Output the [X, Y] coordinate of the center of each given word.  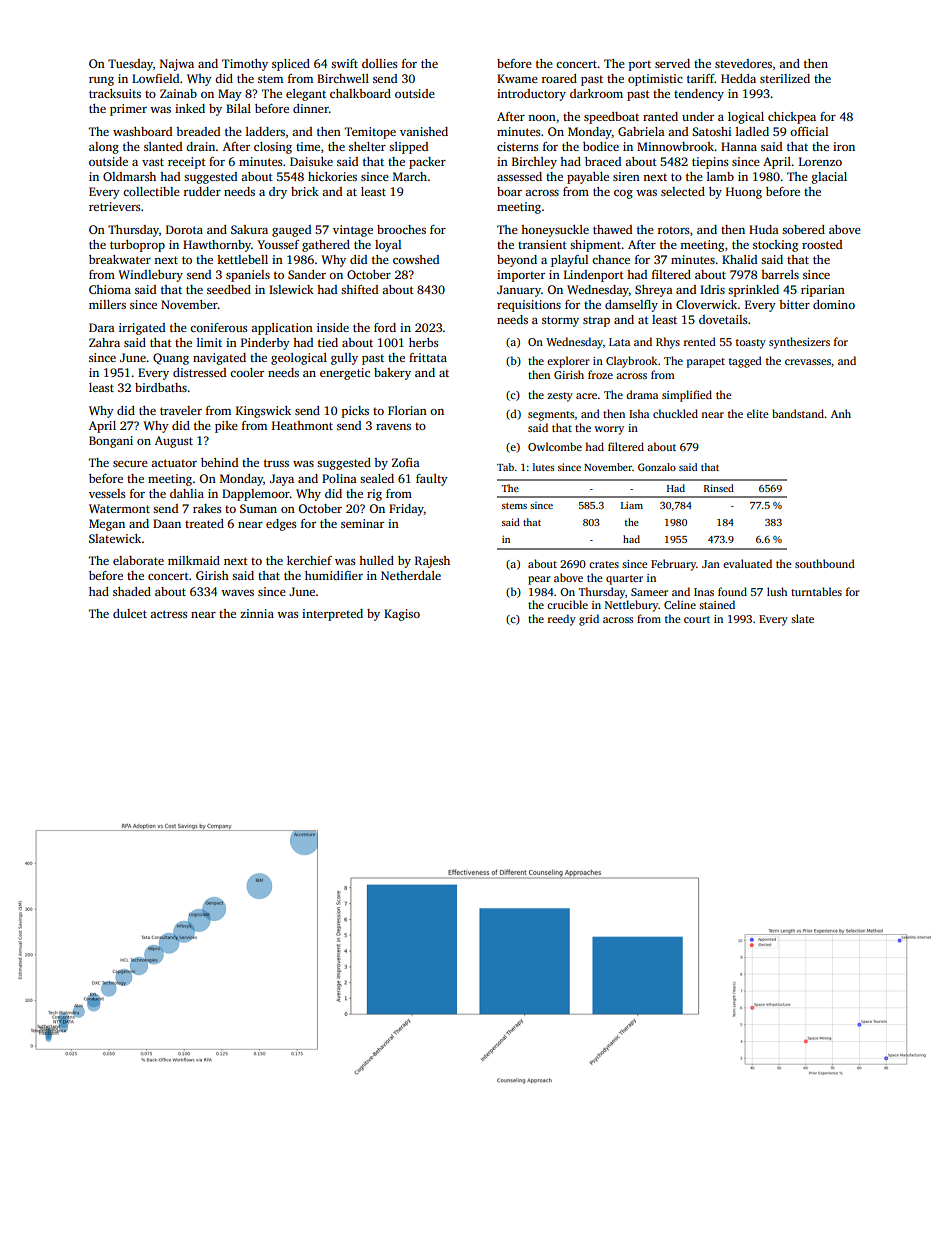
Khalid [739, 259]
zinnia [257, 613]
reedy [562, 620]
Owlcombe [555, 446]
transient [542, 244]
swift [344, 63]
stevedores [743, 63]
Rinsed [719, 488]
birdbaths [161, 387]
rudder [202, 191]
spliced [291, 65]
